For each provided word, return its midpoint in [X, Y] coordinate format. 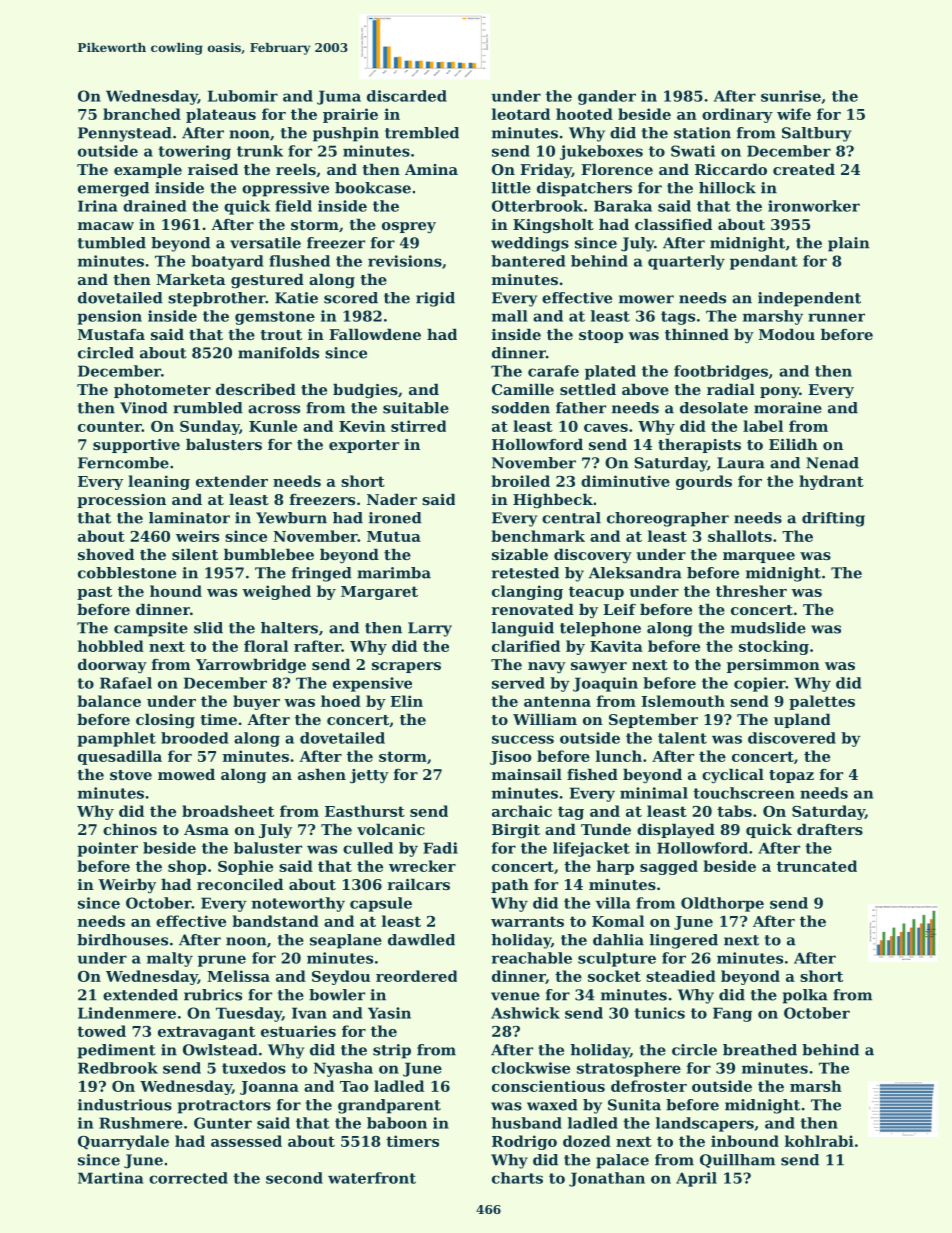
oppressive [285, 189]
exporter [364, 446]
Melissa [238, 976]
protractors [224, 1107]
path [510, 886]
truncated [817, 866]
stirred [418, 426]
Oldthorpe [722, 904]
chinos [130, 829]
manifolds [278, 353]
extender [232, 481]
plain [849, 244]
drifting [833, 519]
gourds [704, 482]
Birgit [516, 831]
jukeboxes [601, 152]
